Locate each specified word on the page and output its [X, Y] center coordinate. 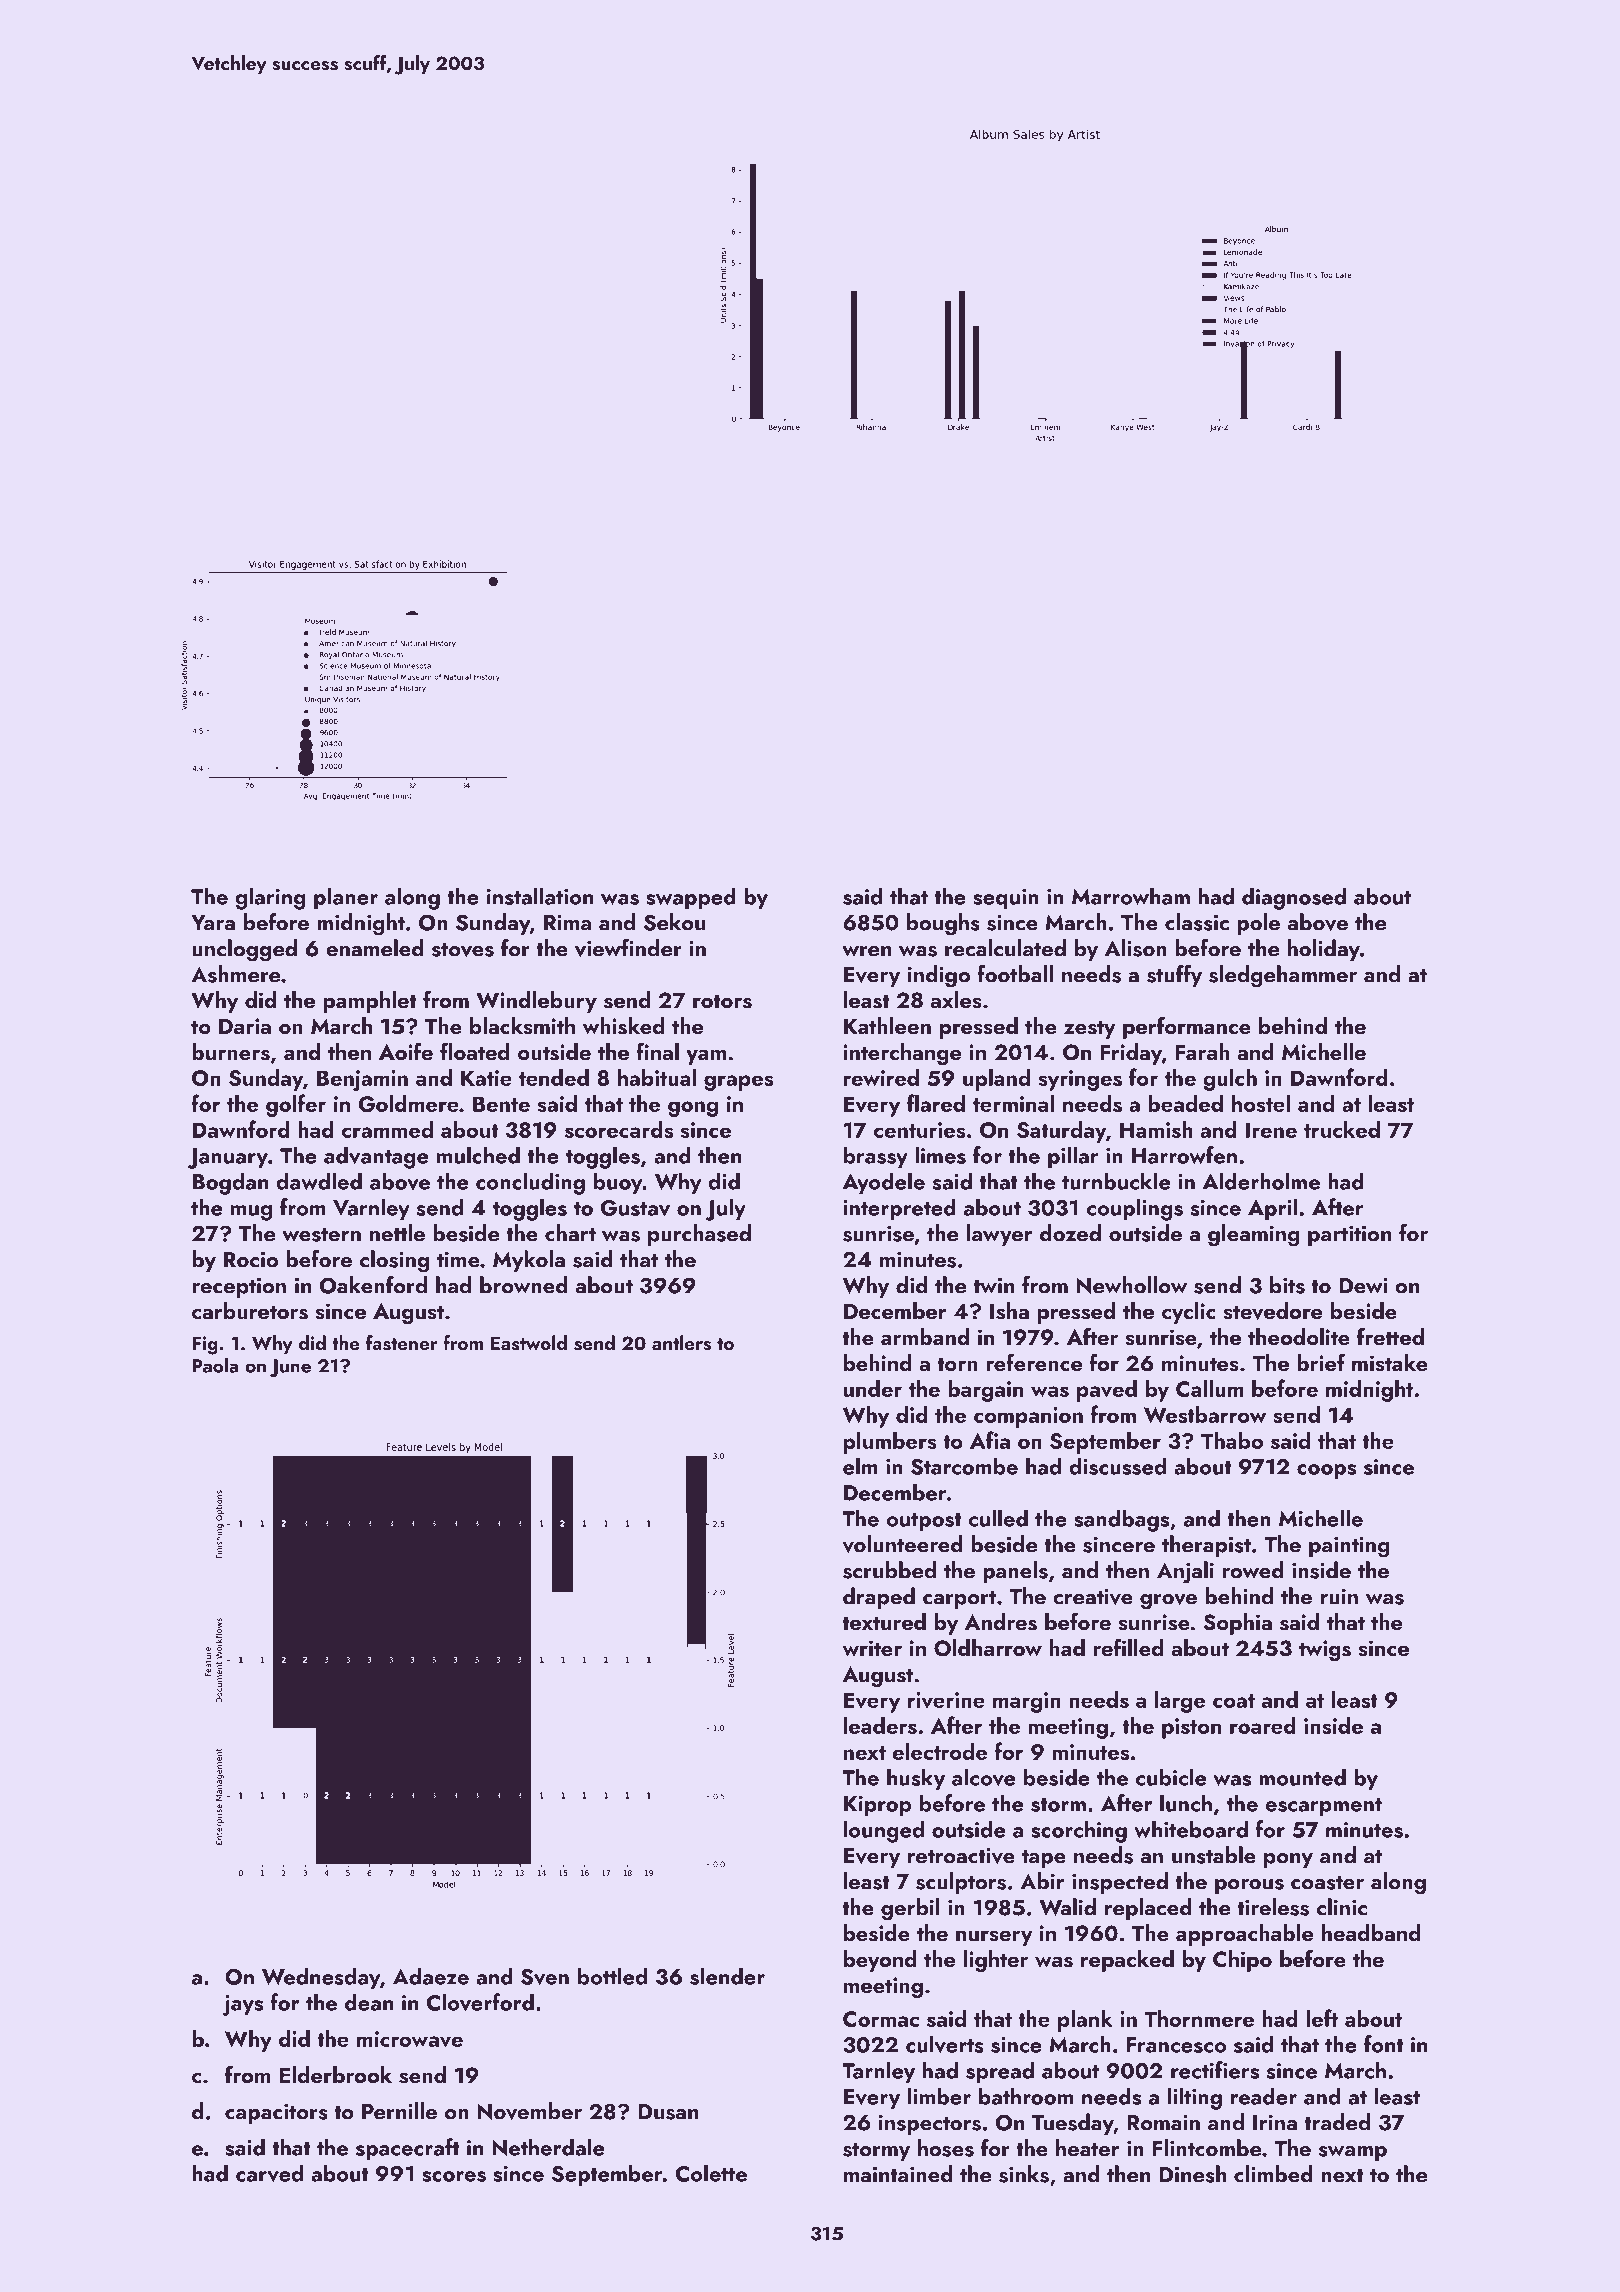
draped [879, 1598]
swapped [691, 898]
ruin [1339, 1596]
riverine [946, 1700]
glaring [270, 898]
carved [269, 2173]
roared [1263, 1725]
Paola [215, 1365]
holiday [1324, 950]
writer [872, 1648]
